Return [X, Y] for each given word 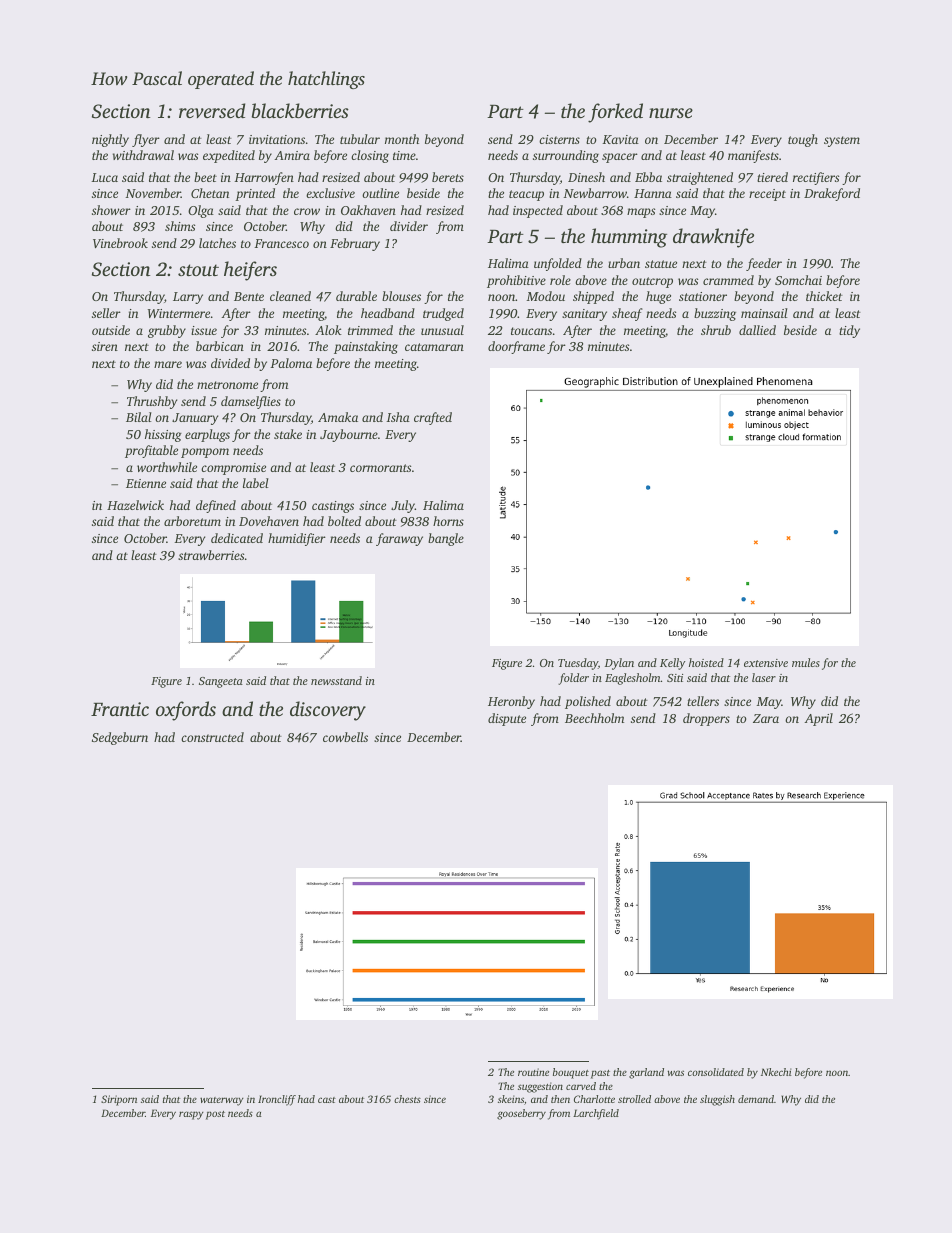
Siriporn [119, 1100]
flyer [146, 140]
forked [615, 113]
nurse [671, 113]
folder [573, 679]
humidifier [297, 539]
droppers [706, 719]
